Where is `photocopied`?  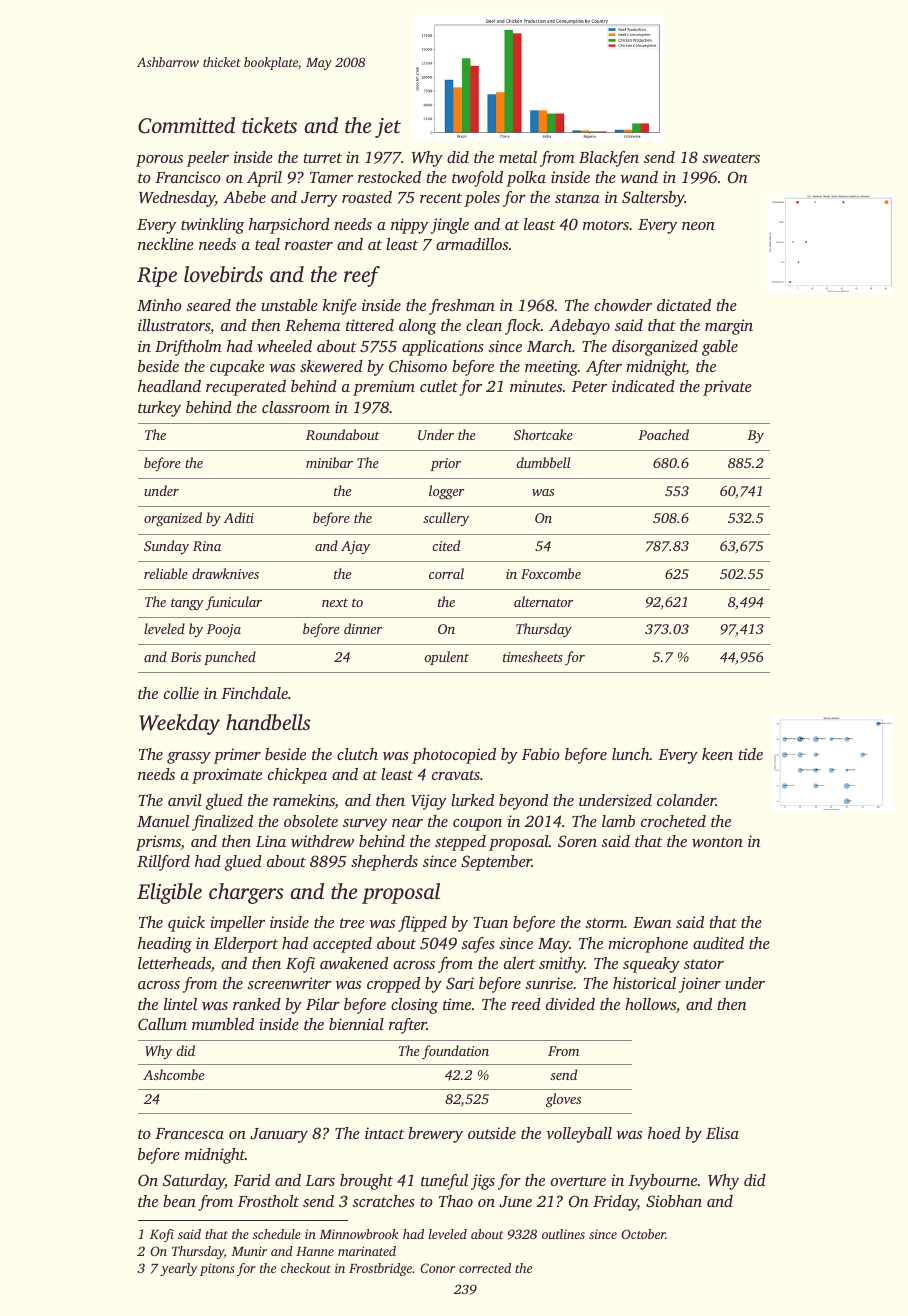 photocopied is located at coordinates (454, 756).
